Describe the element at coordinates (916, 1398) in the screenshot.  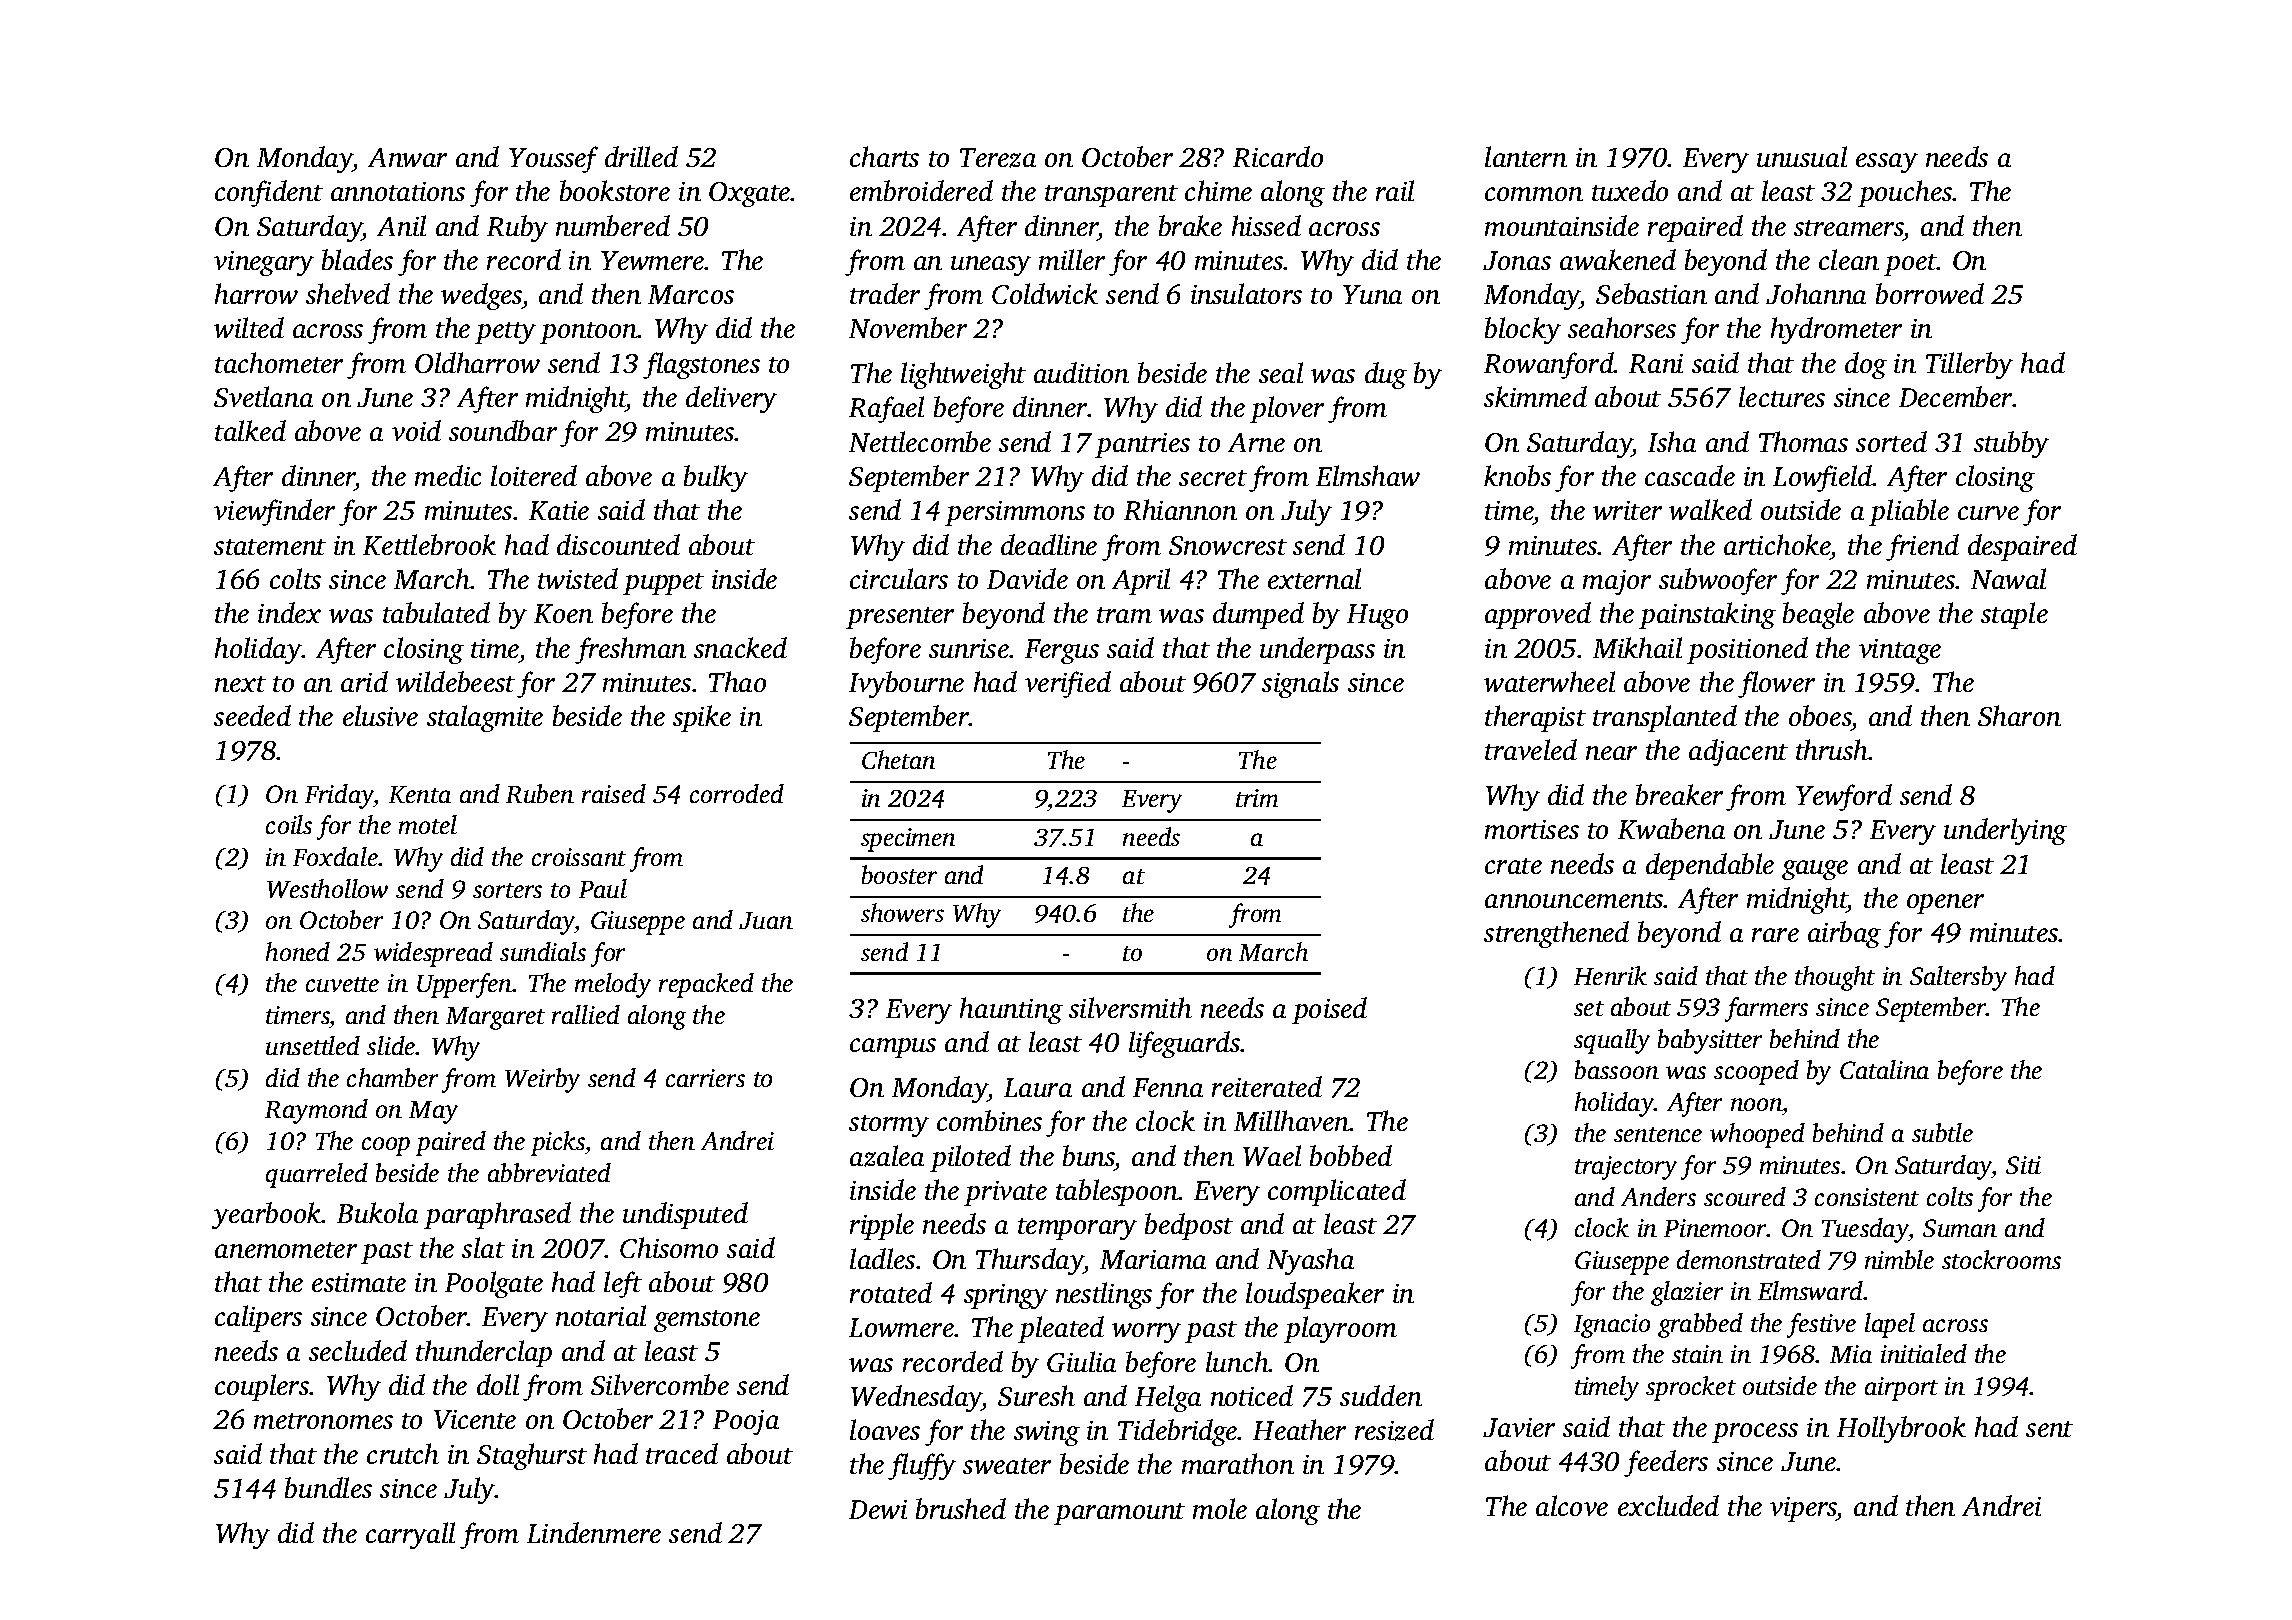
I see `Wednesday` at that location.
